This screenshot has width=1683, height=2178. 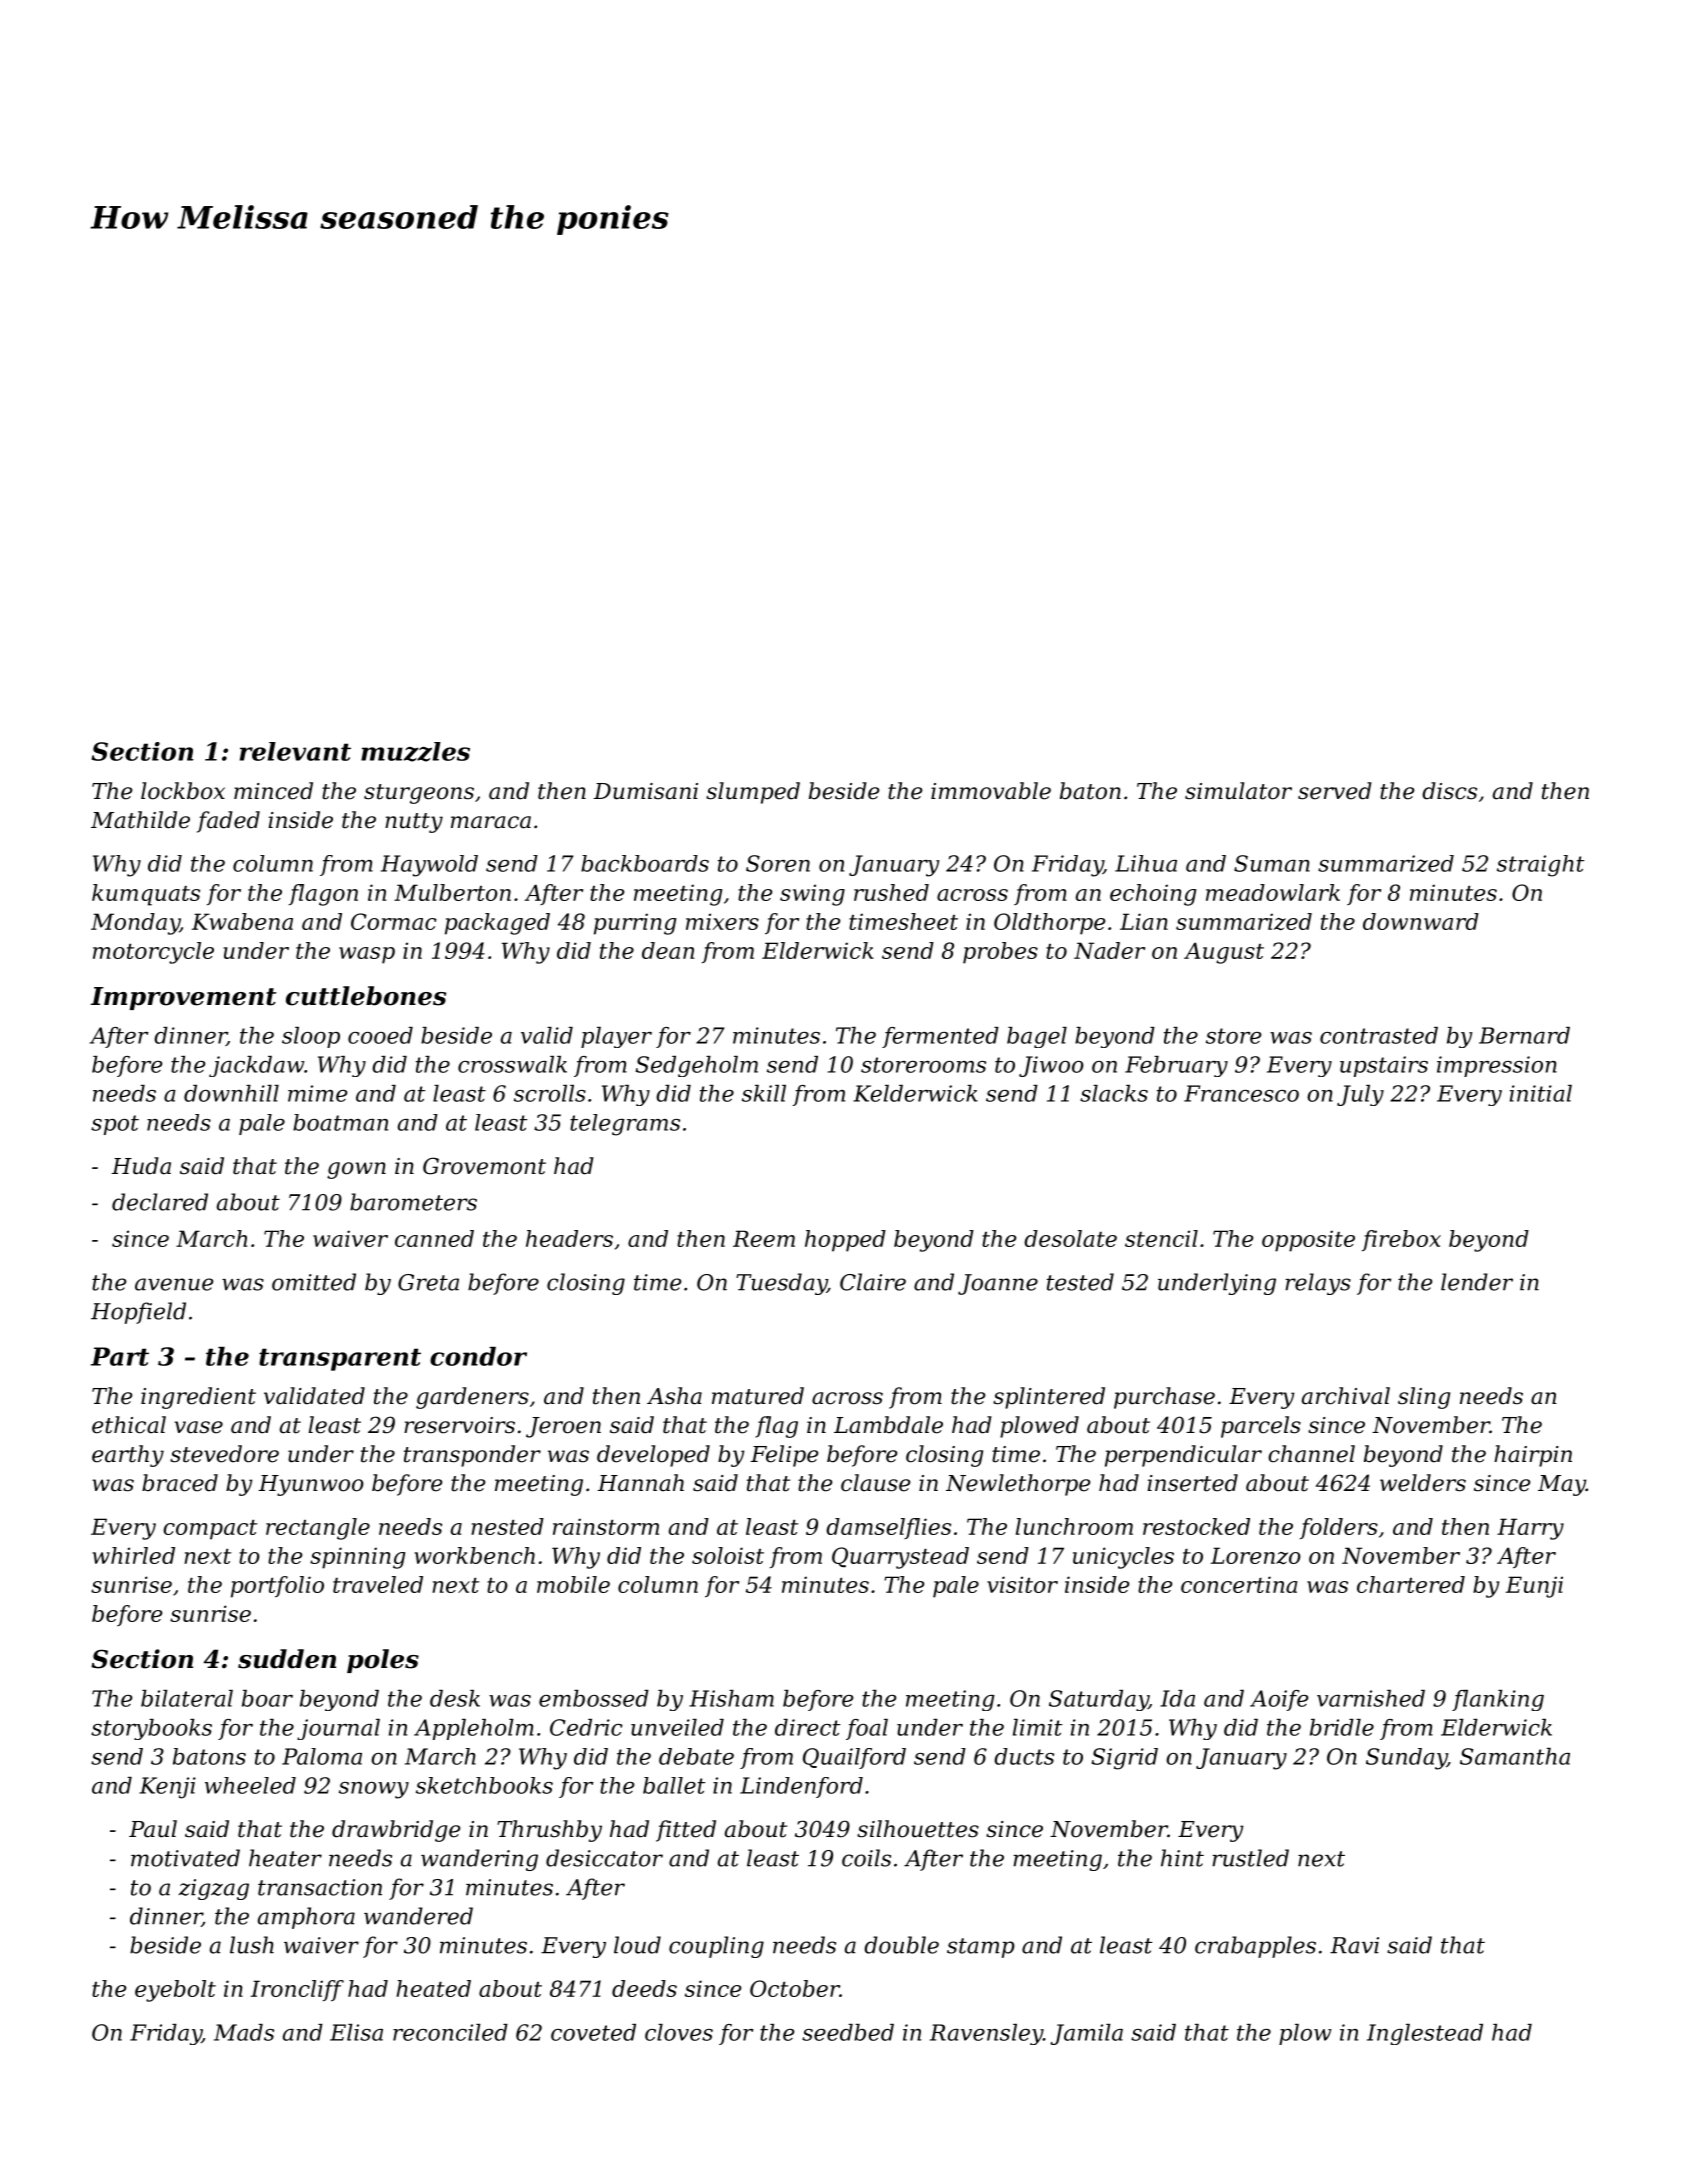 What do you see at coordinates (1182, 1858) in the screenshot?
I see `hint` at bounding box center [1182, 1858].
